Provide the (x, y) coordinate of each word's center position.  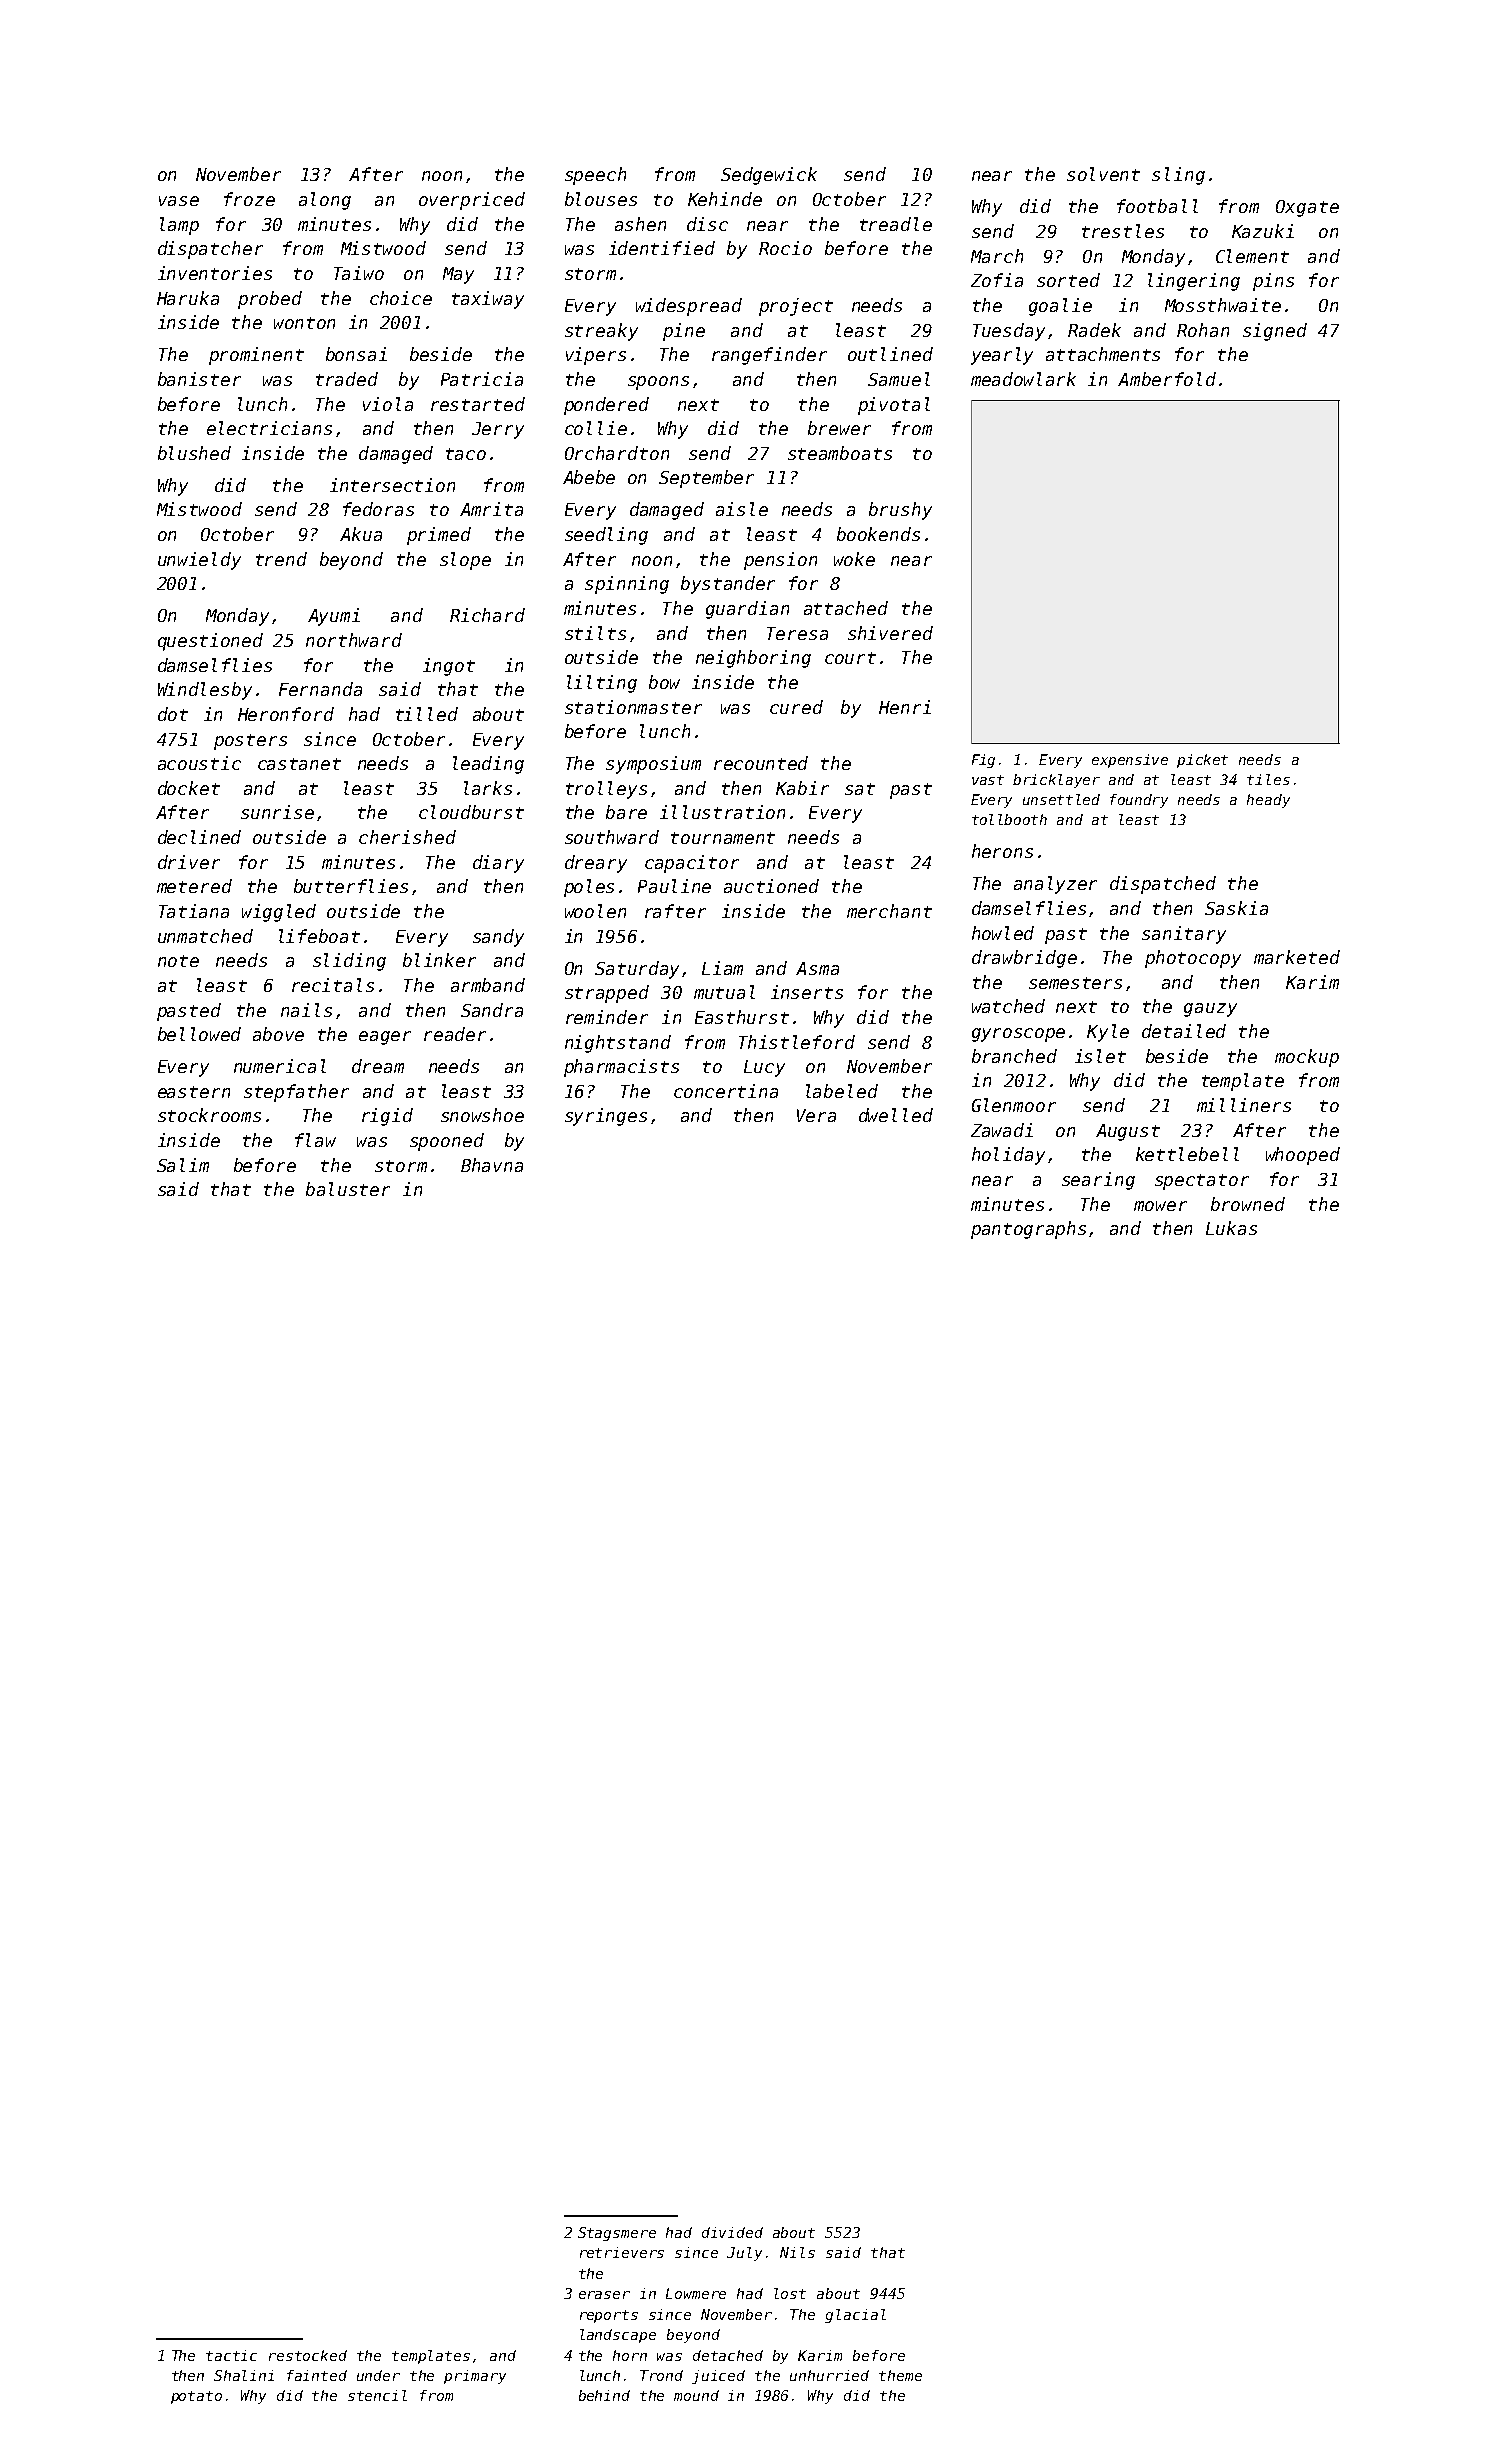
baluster (348, 1189)
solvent (1103, 174)
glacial (855, 2316)
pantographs (1028, 1230)
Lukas (1231, 1228)
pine (684, 332)
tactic (231, 2355)
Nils (797, 2252)
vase (179, 201)
